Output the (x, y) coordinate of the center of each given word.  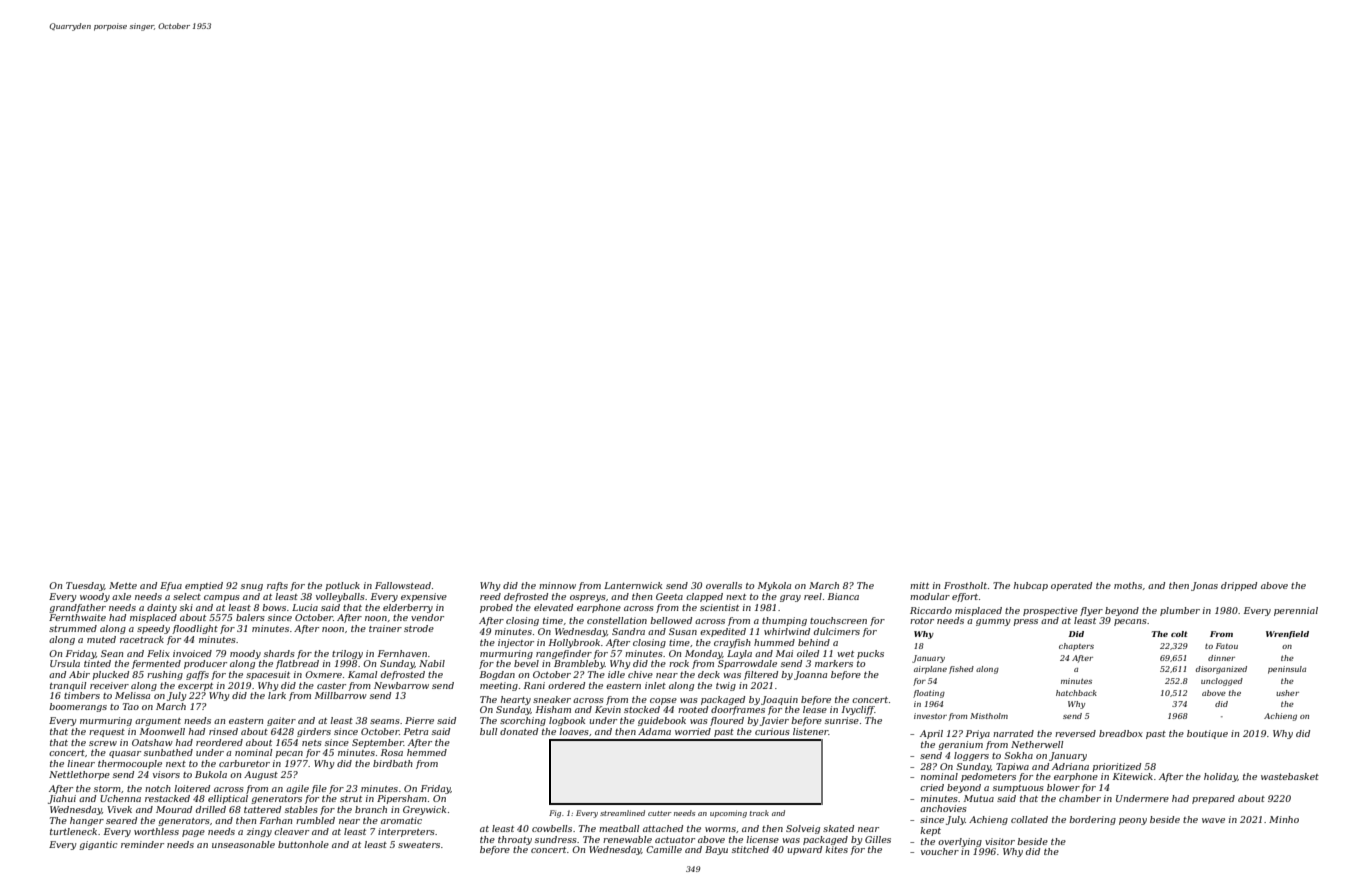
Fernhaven (402, 653)
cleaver (291, 831)
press (1025, 622)
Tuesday (85, 586)
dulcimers (837, 631)
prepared (1213, 799)
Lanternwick (633, 585)
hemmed (427, 752)
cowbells (552, 828)
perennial (1296, 611)
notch (158, 788)
